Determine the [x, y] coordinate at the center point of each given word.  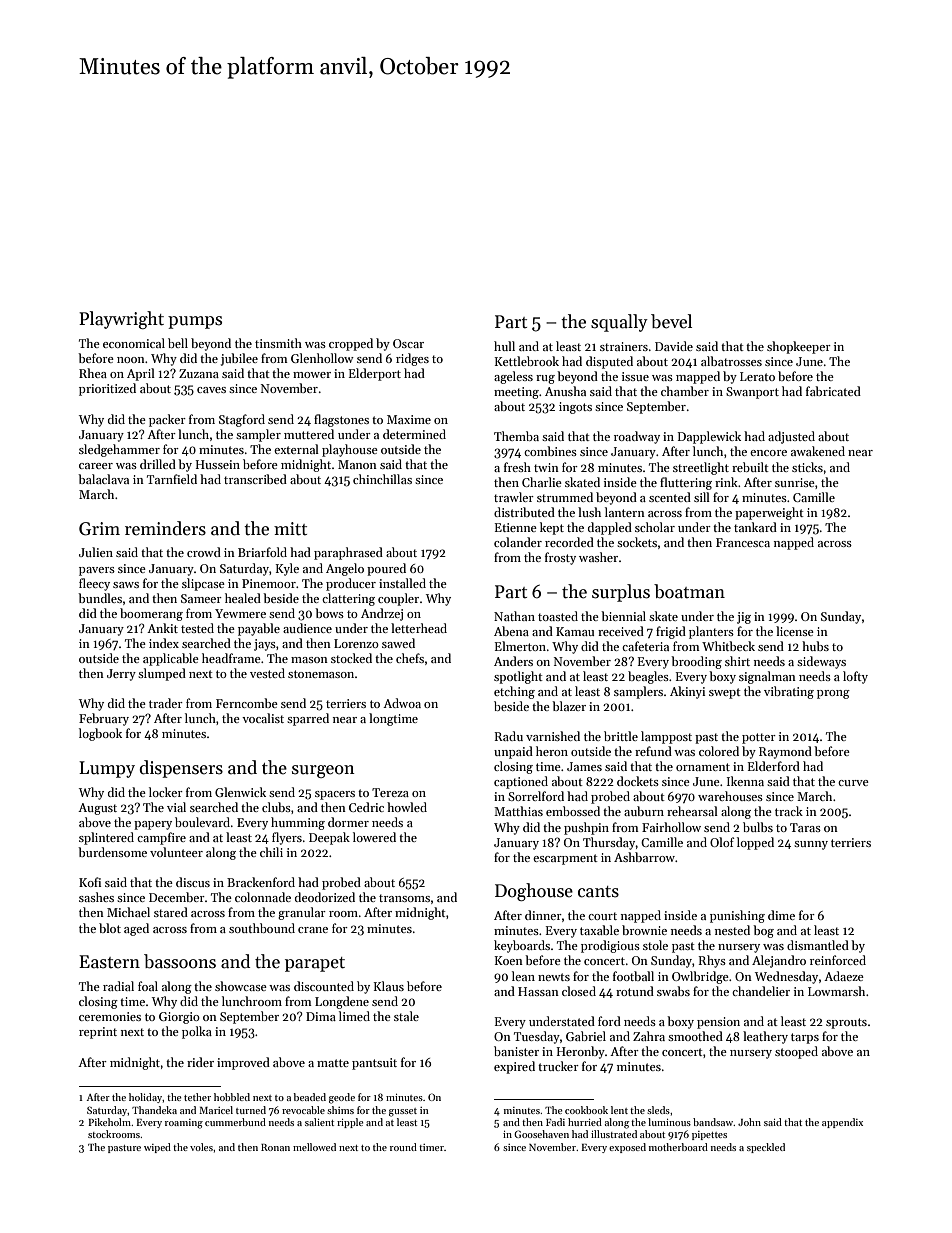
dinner [543, 915]
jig [744, 618]
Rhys [712, 961]
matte [333, 1063]
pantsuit [374, 1064]
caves [211, 390]
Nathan [514, 616]
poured [386, 569]
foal [148, 986]
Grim [99, 529]
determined [414, 434]
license [795, 631]
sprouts [846, 1023]
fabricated [833, 391]
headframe [231, 658]
